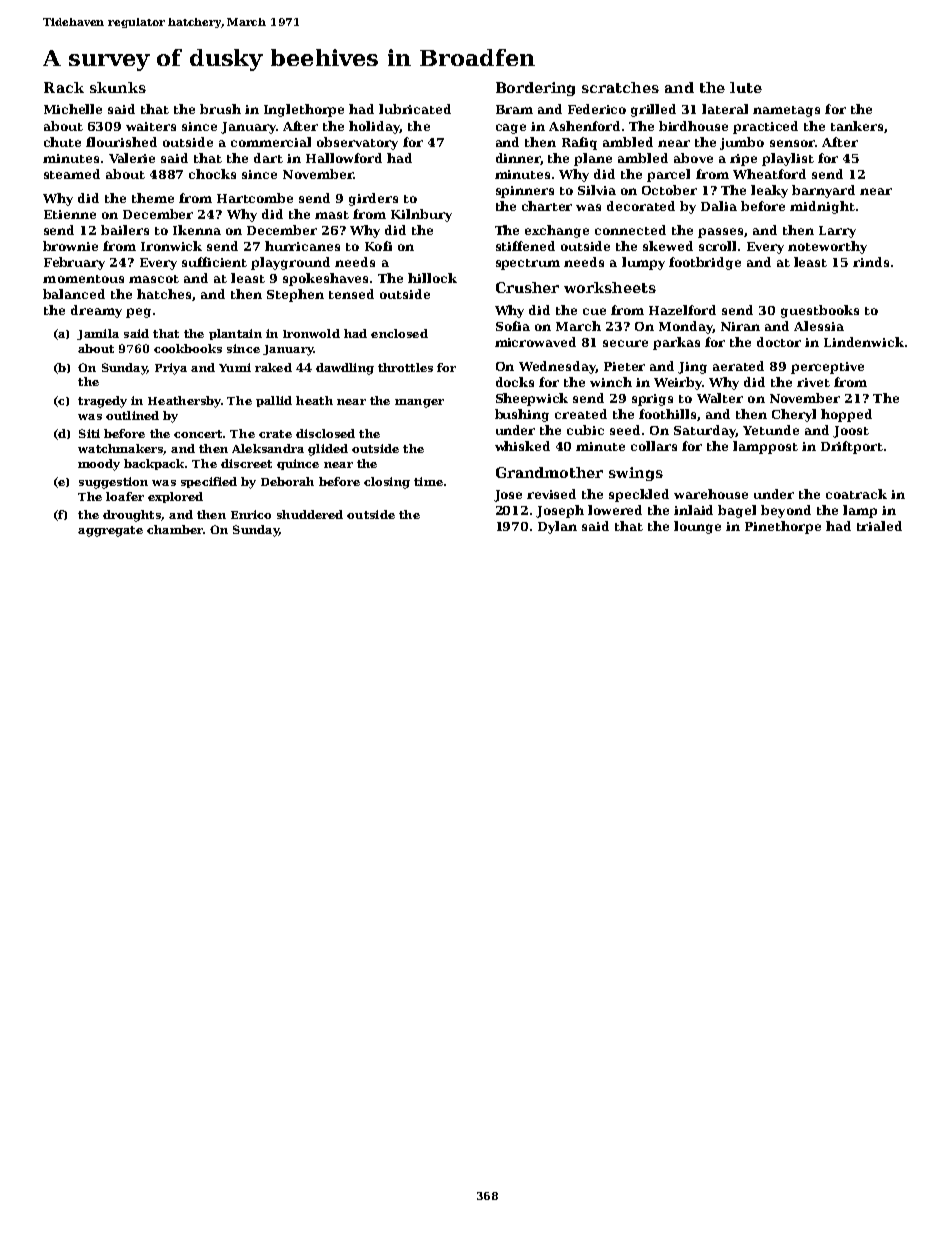  Describe the element at coordinates (717, 246) in the screenshot. I see `scroll` at that location.
